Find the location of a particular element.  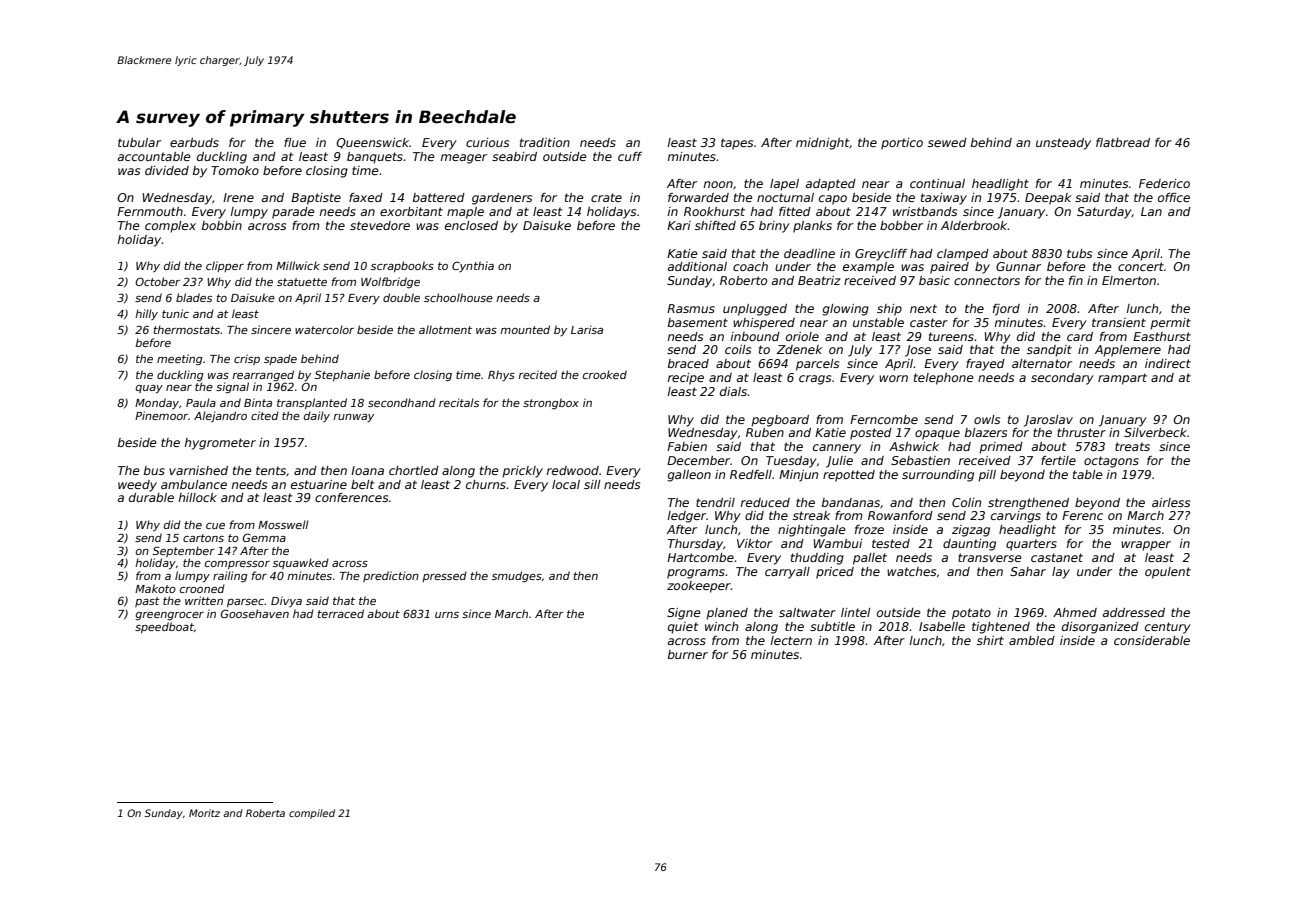

Moritz is located at coordinates (204, 813).
